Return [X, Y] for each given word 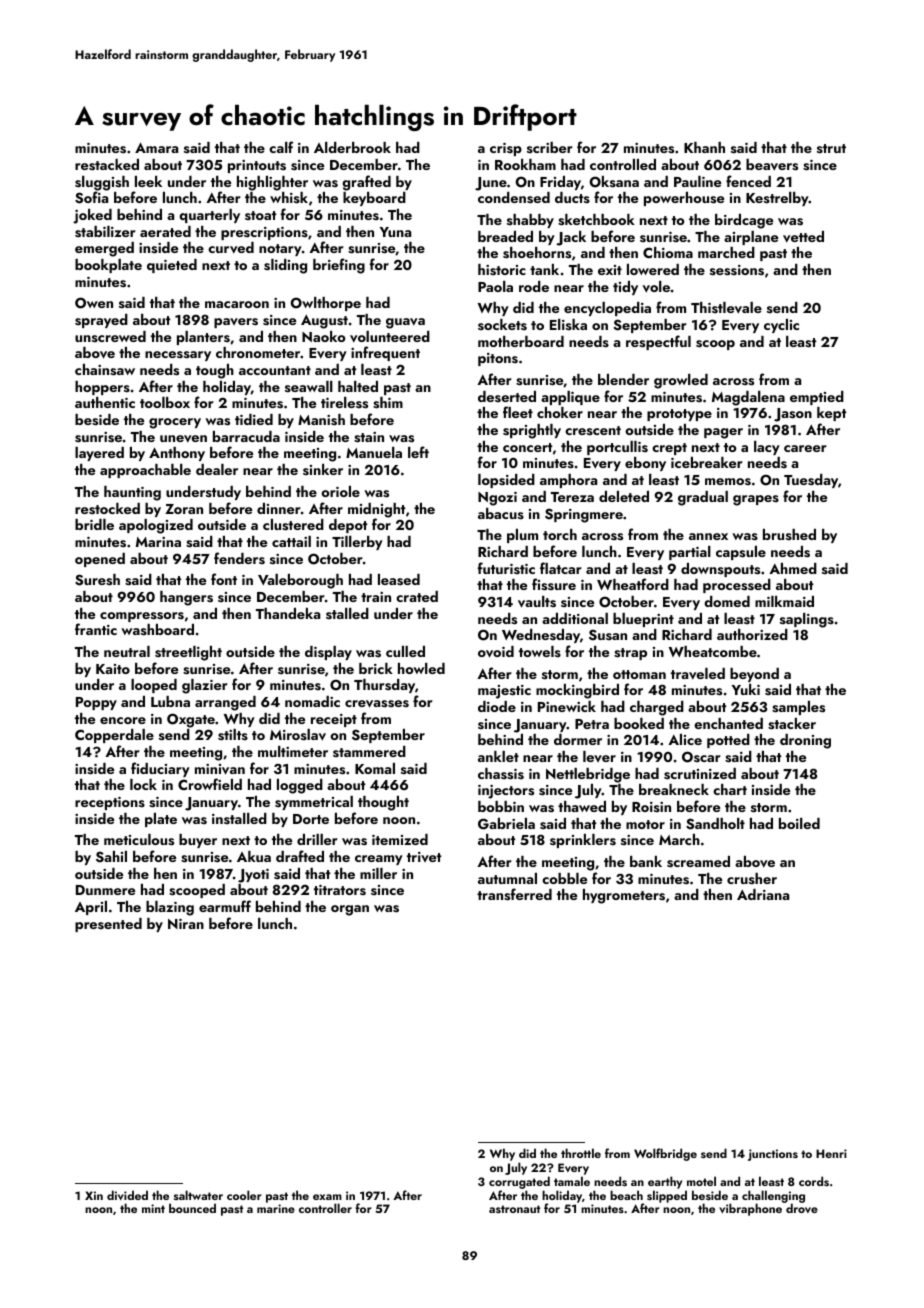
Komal [375, 768]
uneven [183, 439]
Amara [156, 148]
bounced [192, 1208]
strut [831, 148]
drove [802, 1208]
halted [358, 386]
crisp [506, 149]
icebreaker [707, 462]
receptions [110, 803]
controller [325, 1208]
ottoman [639, 674]
